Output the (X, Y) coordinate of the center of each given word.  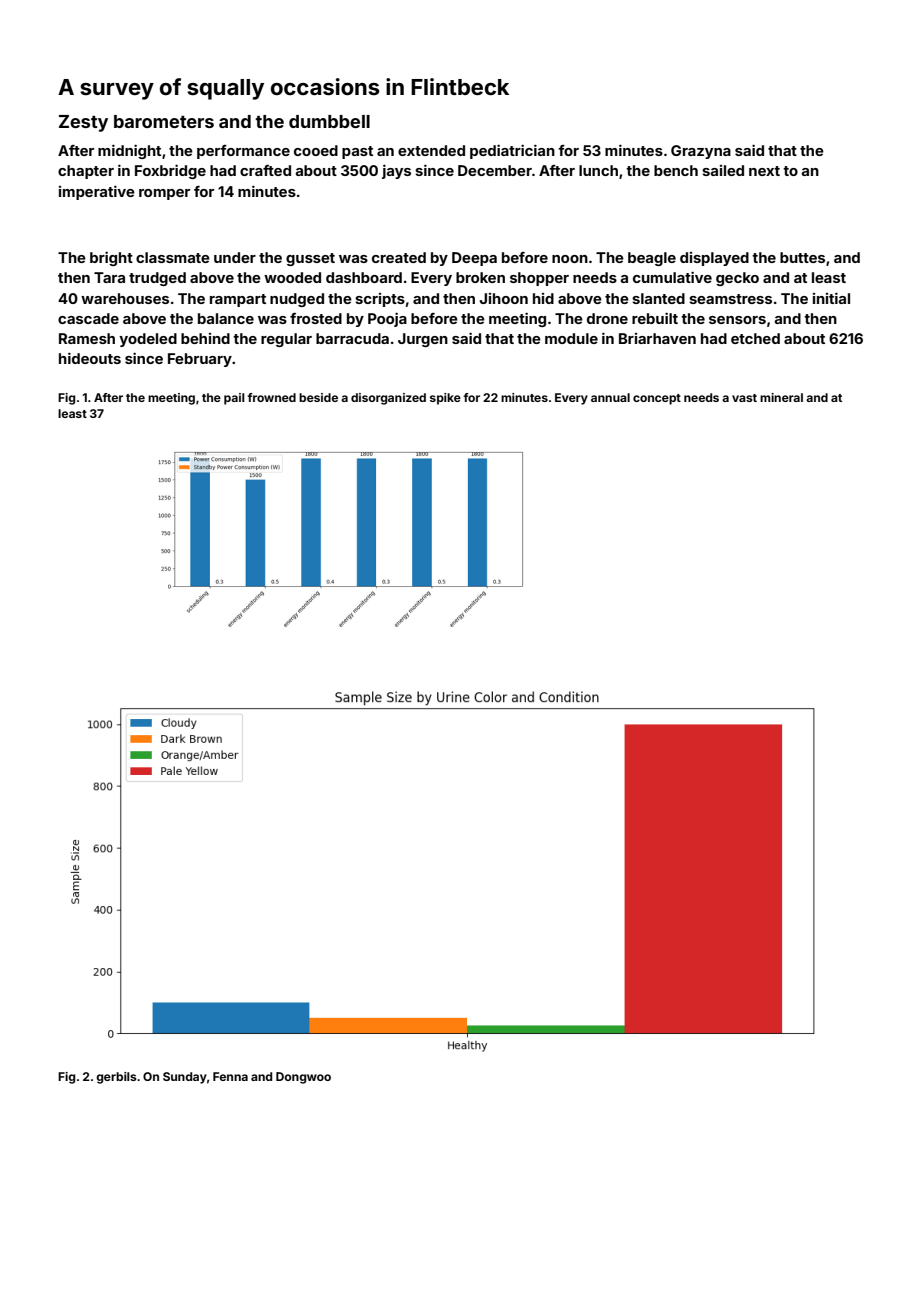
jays (396, 171)
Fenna (230, 1076)
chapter (86, 172)
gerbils (116, 1078)
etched (755, 338)
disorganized (388, 399)
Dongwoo (303, 1078)
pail (234, 399)
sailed (723, 170)
